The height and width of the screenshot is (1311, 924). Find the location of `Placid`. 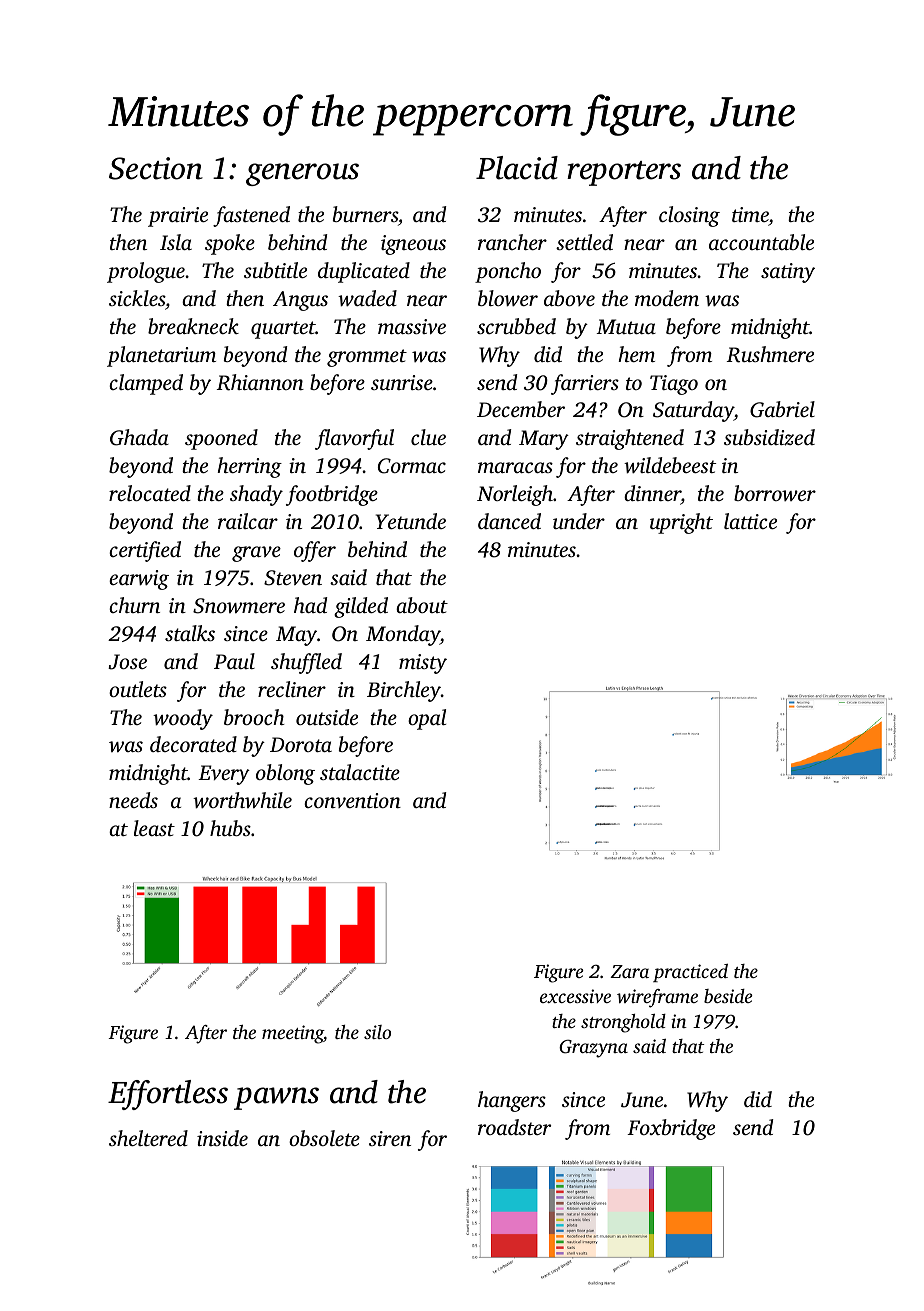

Placid is located at coordinates (517, 168).
